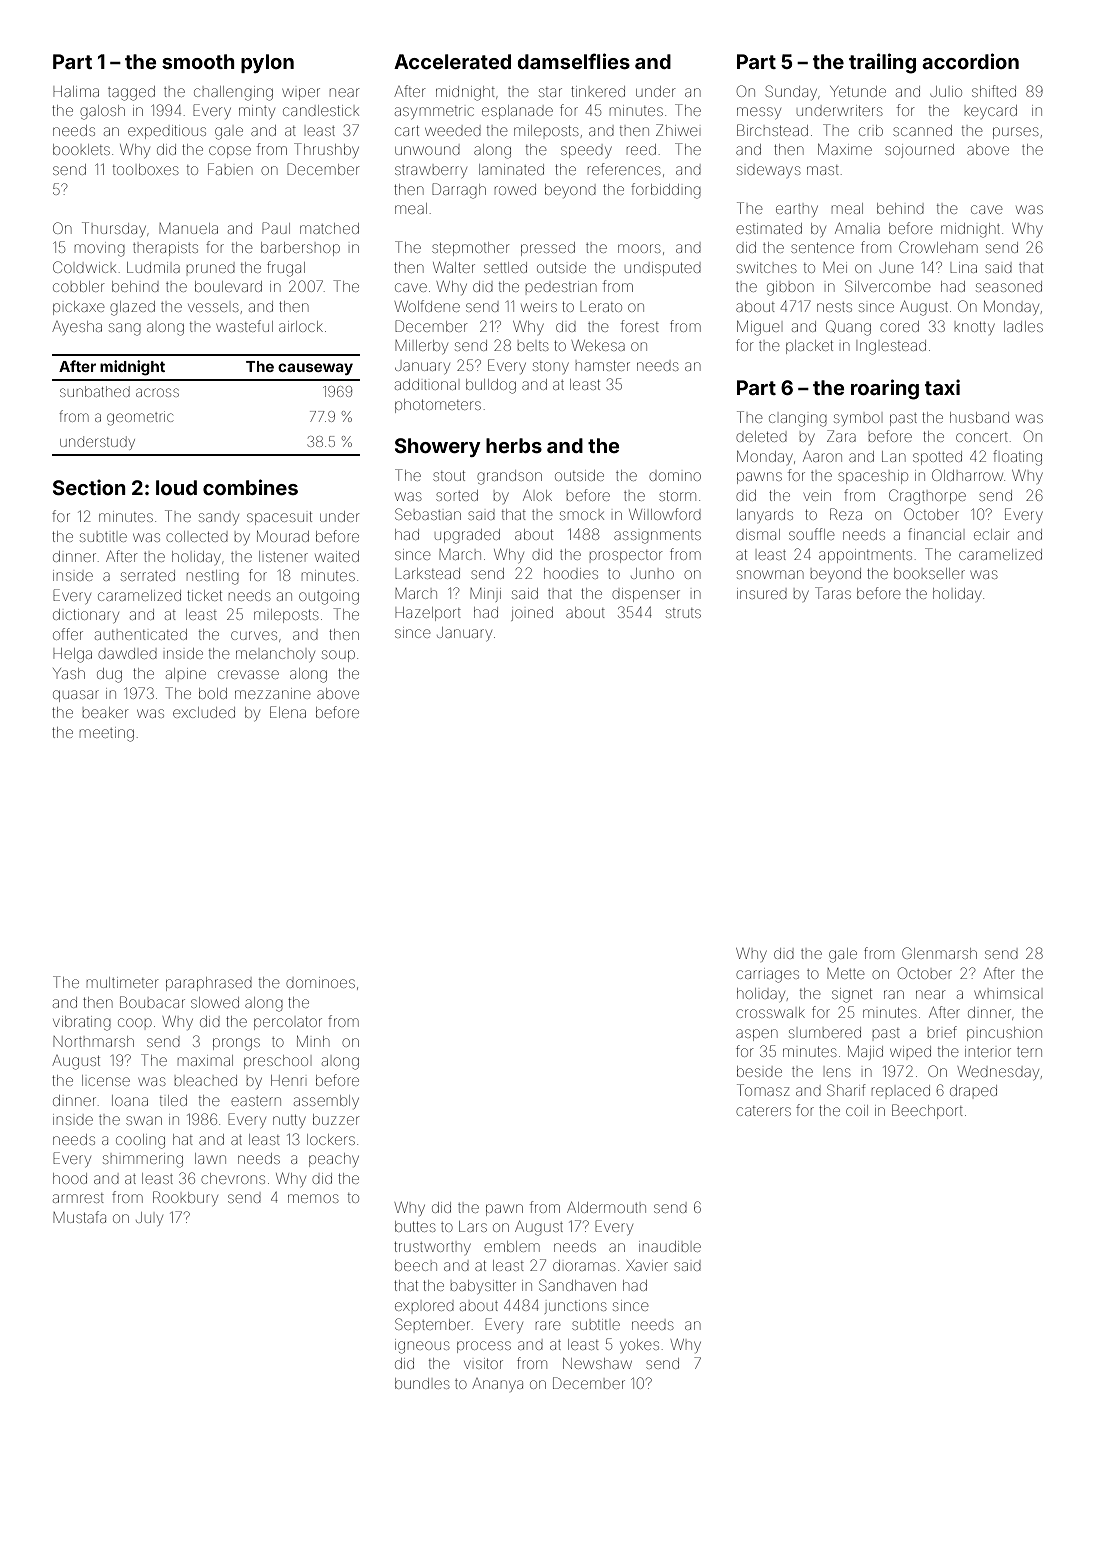 Image resolution: width=1096 pixels, height=1551 pixels. What do you see at coordinates (768, 975) in the screenshot?
I see `carriages` at bounding box center [768, 975].
